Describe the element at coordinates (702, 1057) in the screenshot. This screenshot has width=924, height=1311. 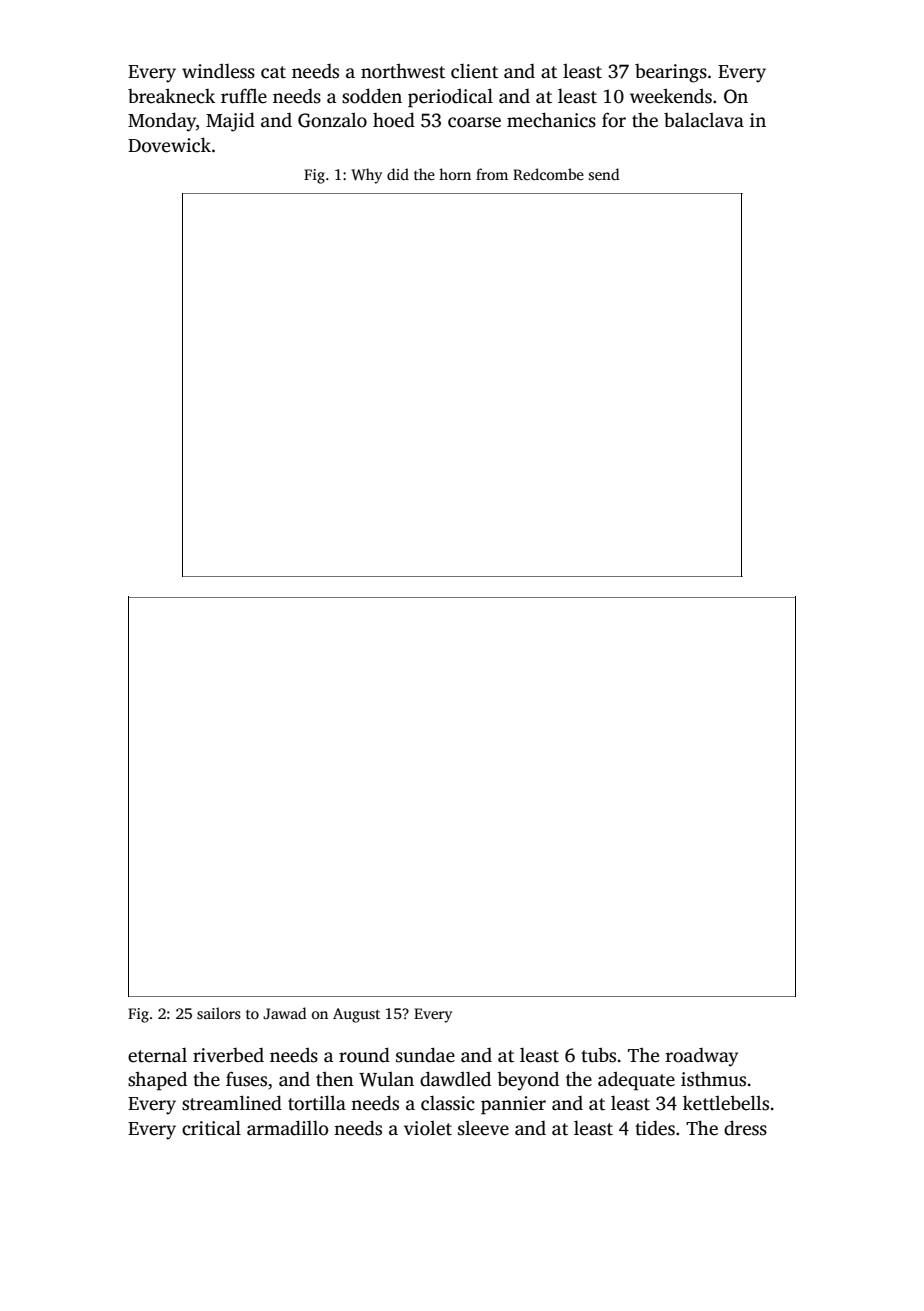
I see `roadway` at that location.
